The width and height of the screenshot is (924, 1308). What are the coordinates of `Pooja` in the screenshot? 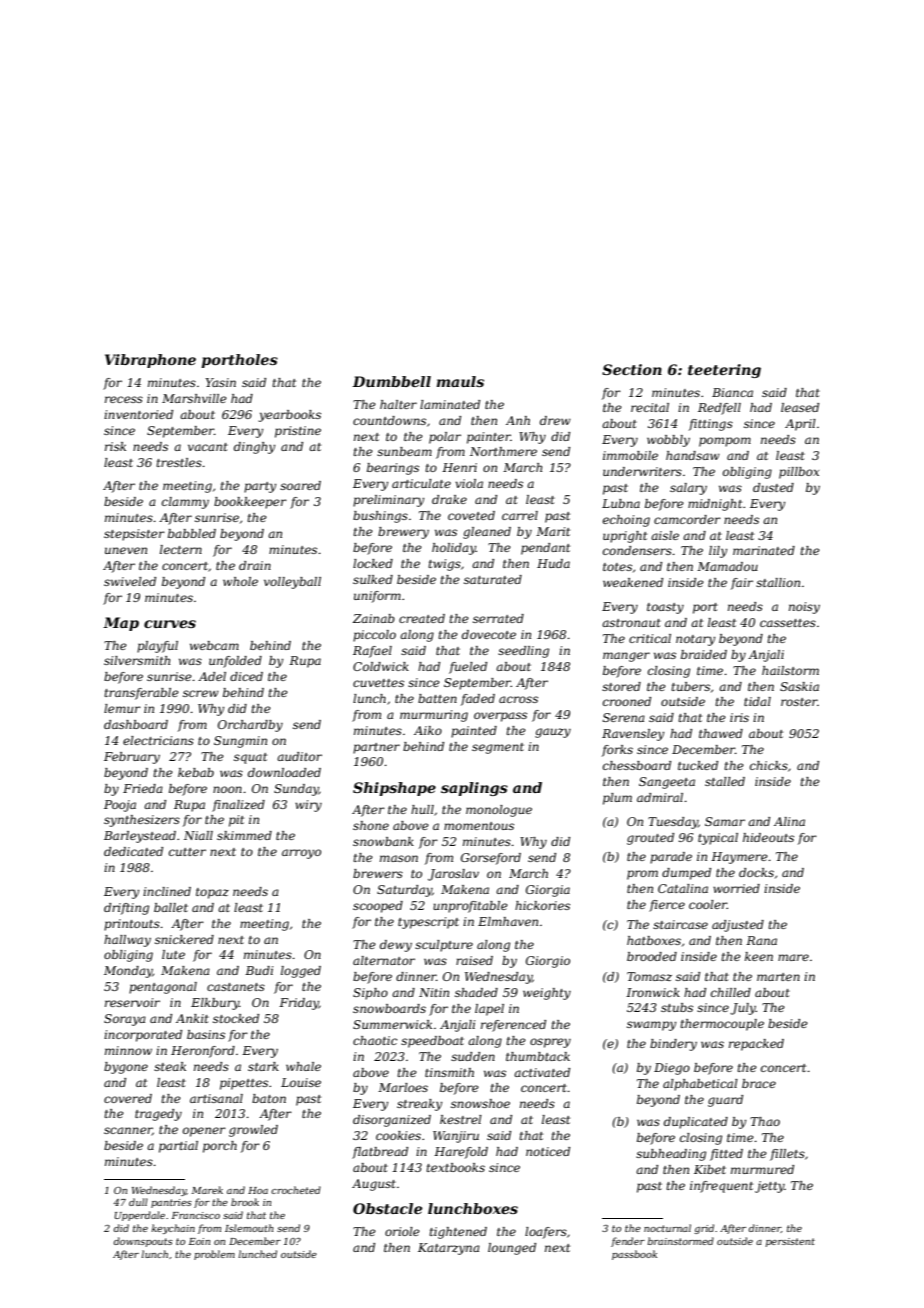 It's located at (120, 806).
